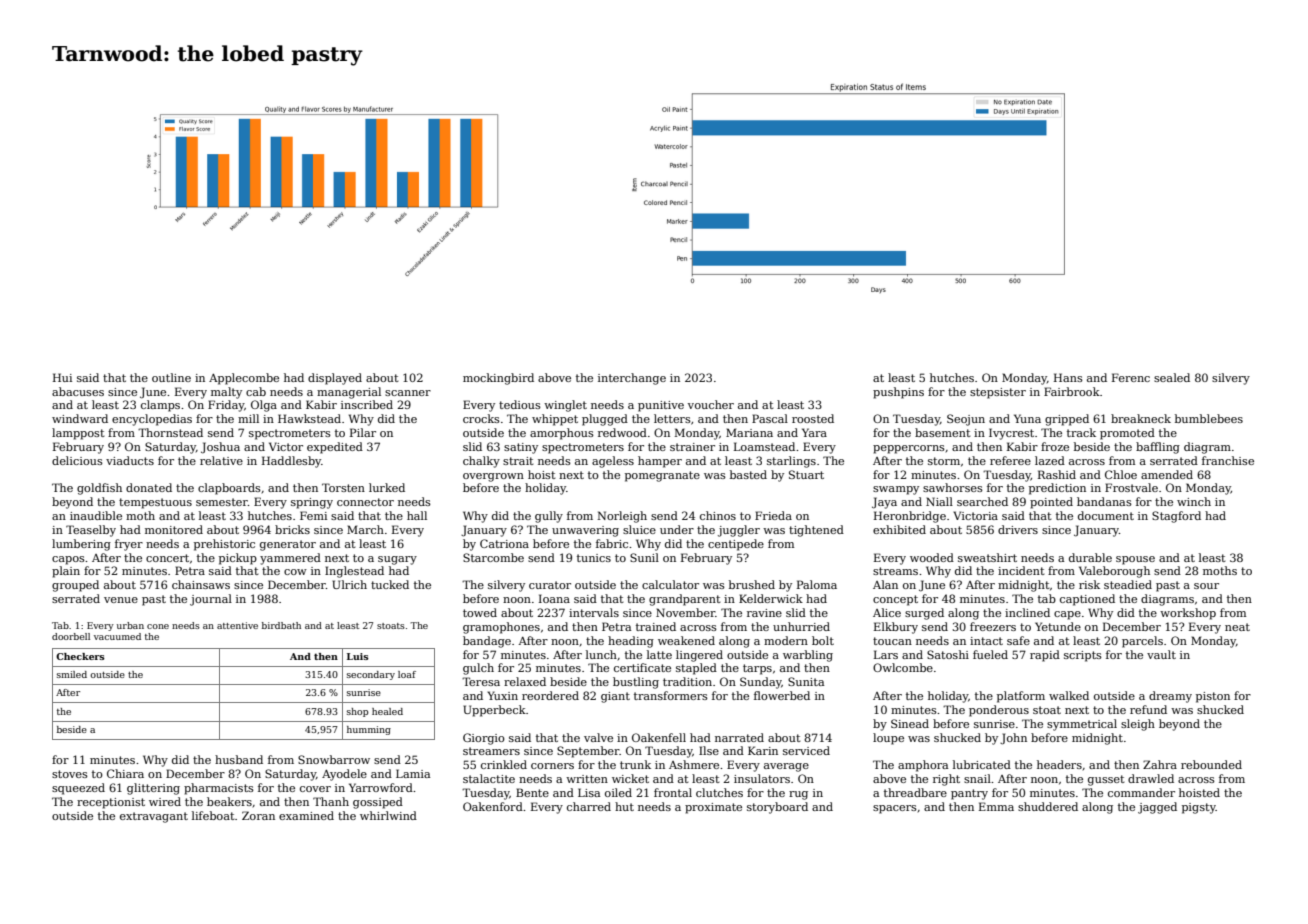 This screenshot has width=1308, height=924. What do you see at coordinates (739, 531) in the screenshot?
I see `juggler` at bounding box center [739, 531].
